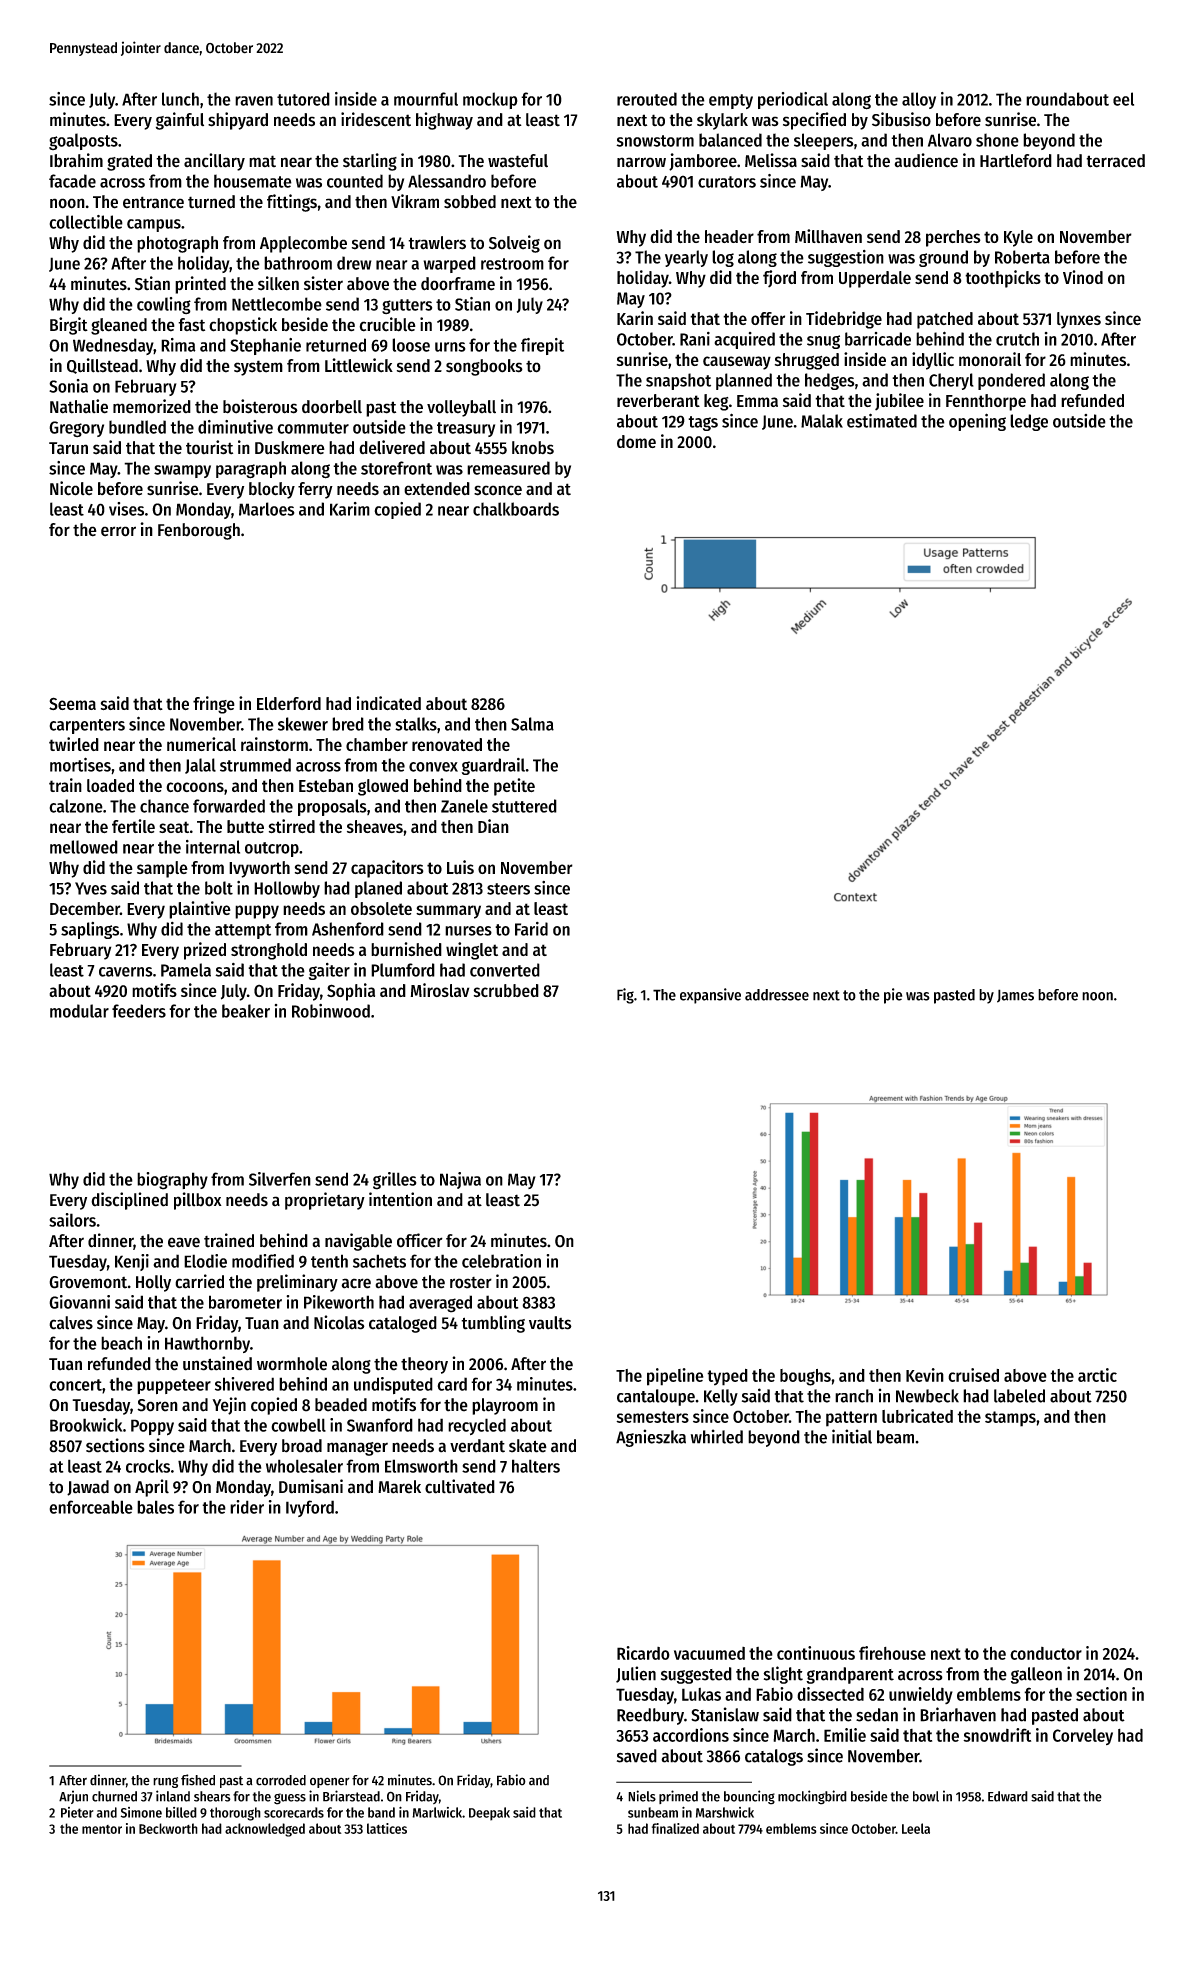 The image size is (1195, 1968). Describe the element at coordinates (1097, 1375) in the screenshot. I see `arctic` at that location.
